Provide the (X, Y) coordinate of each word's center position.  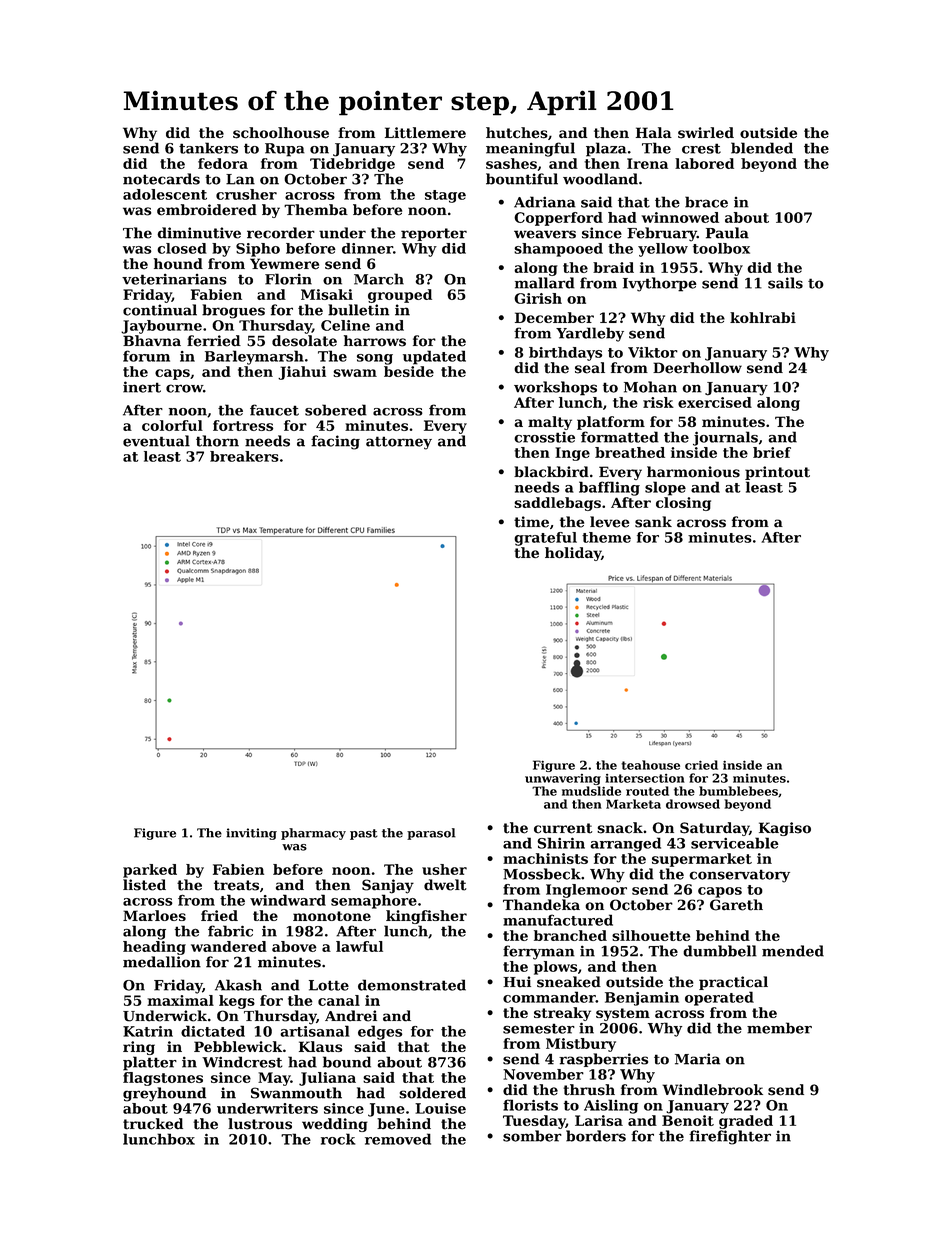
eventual (156, 441)
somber (532, 1136)
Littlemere (425, 133)
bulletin (358, 310)
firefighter (730, 1137)
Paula (727, 233)
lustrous (260, 1124)
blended (762, 148)
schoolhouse (281, 133)
